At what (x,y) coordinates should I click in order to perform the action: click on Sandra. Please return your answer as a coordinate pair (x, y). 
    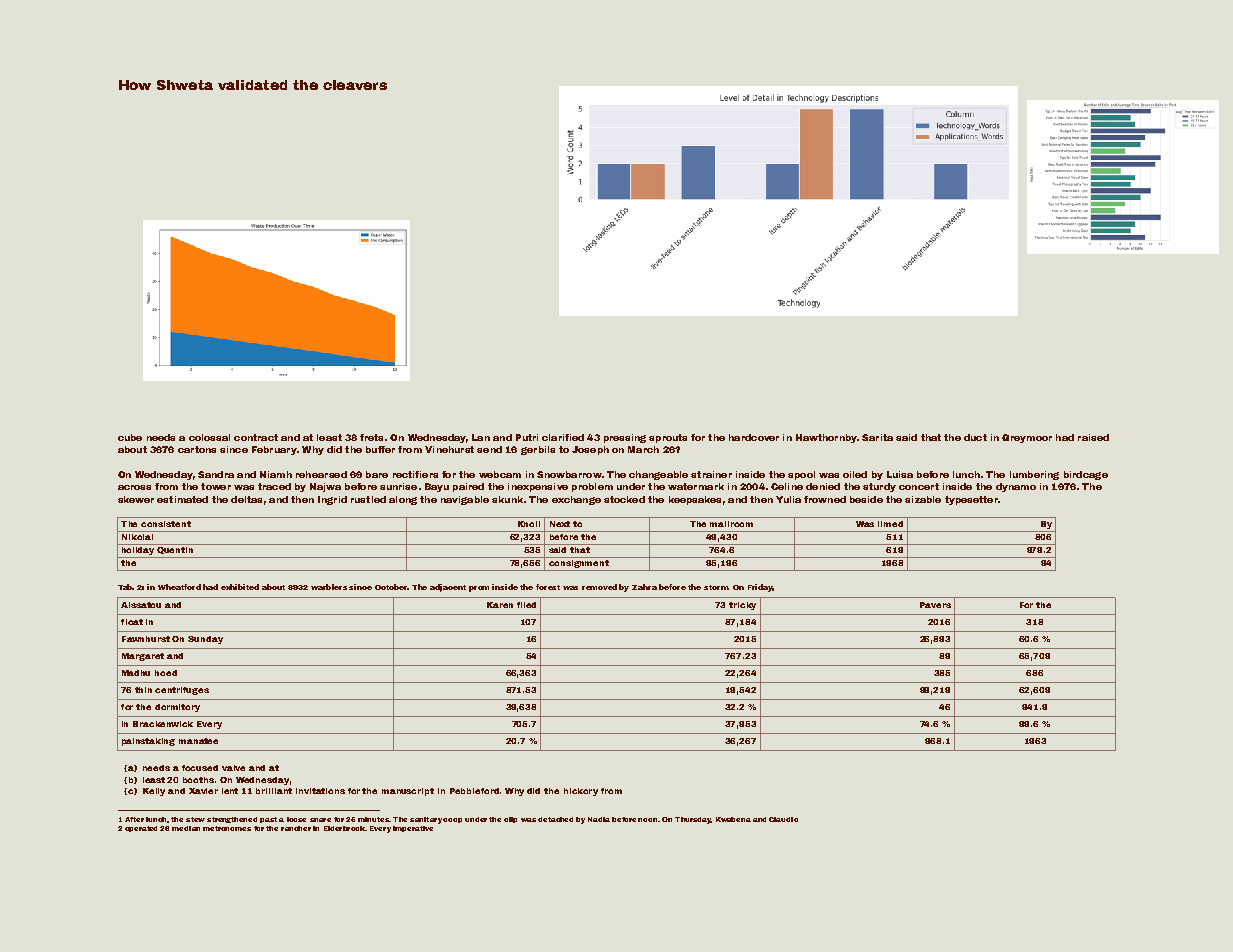
    Looking at the image, I should click on (216, 474).
